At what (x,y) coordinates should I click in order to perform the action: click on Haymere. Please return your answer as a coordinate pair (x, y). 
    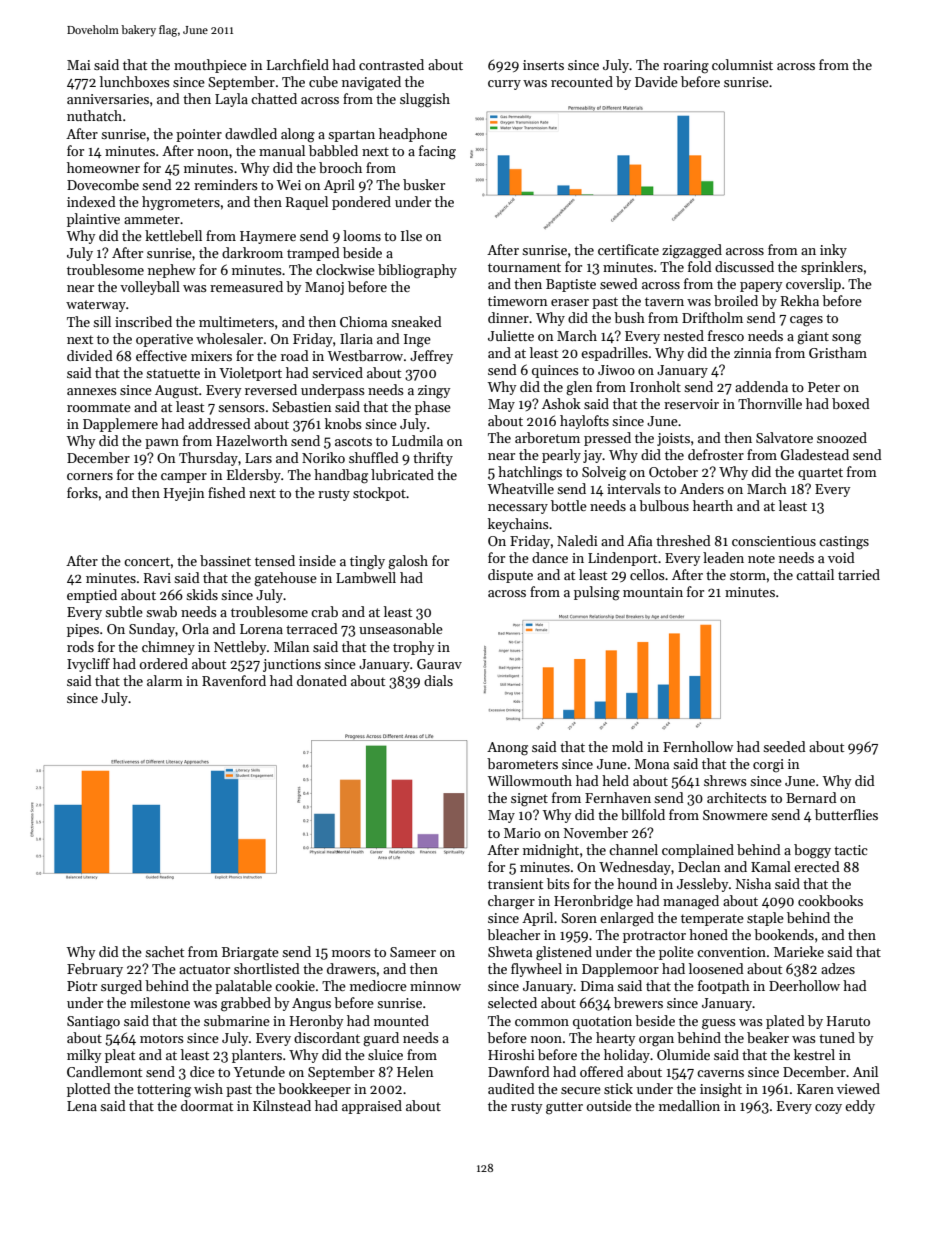
    Looking at the image, I should click on (268, 237).
